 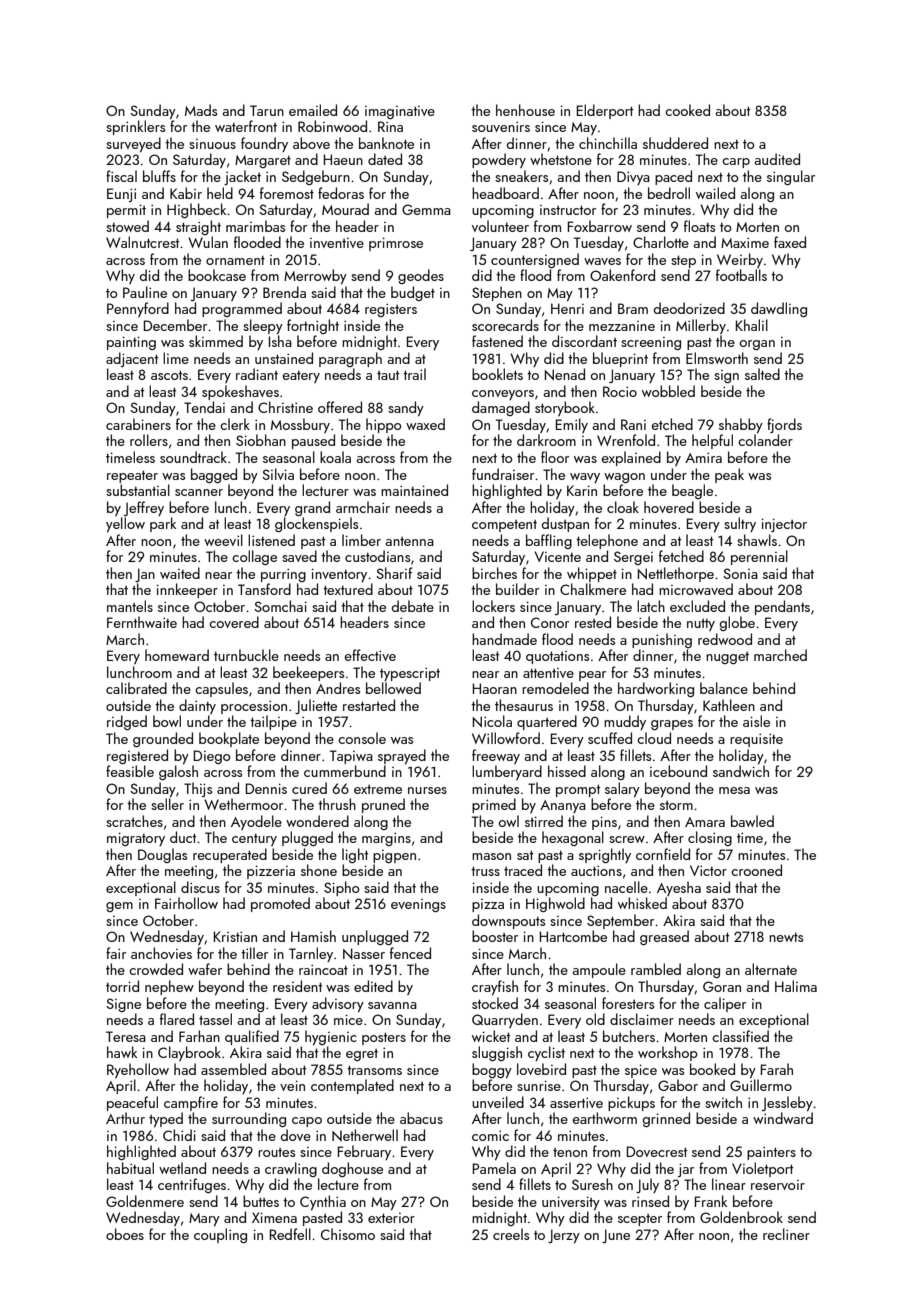 I want to click on Henri, so click(x=567, y=308).
